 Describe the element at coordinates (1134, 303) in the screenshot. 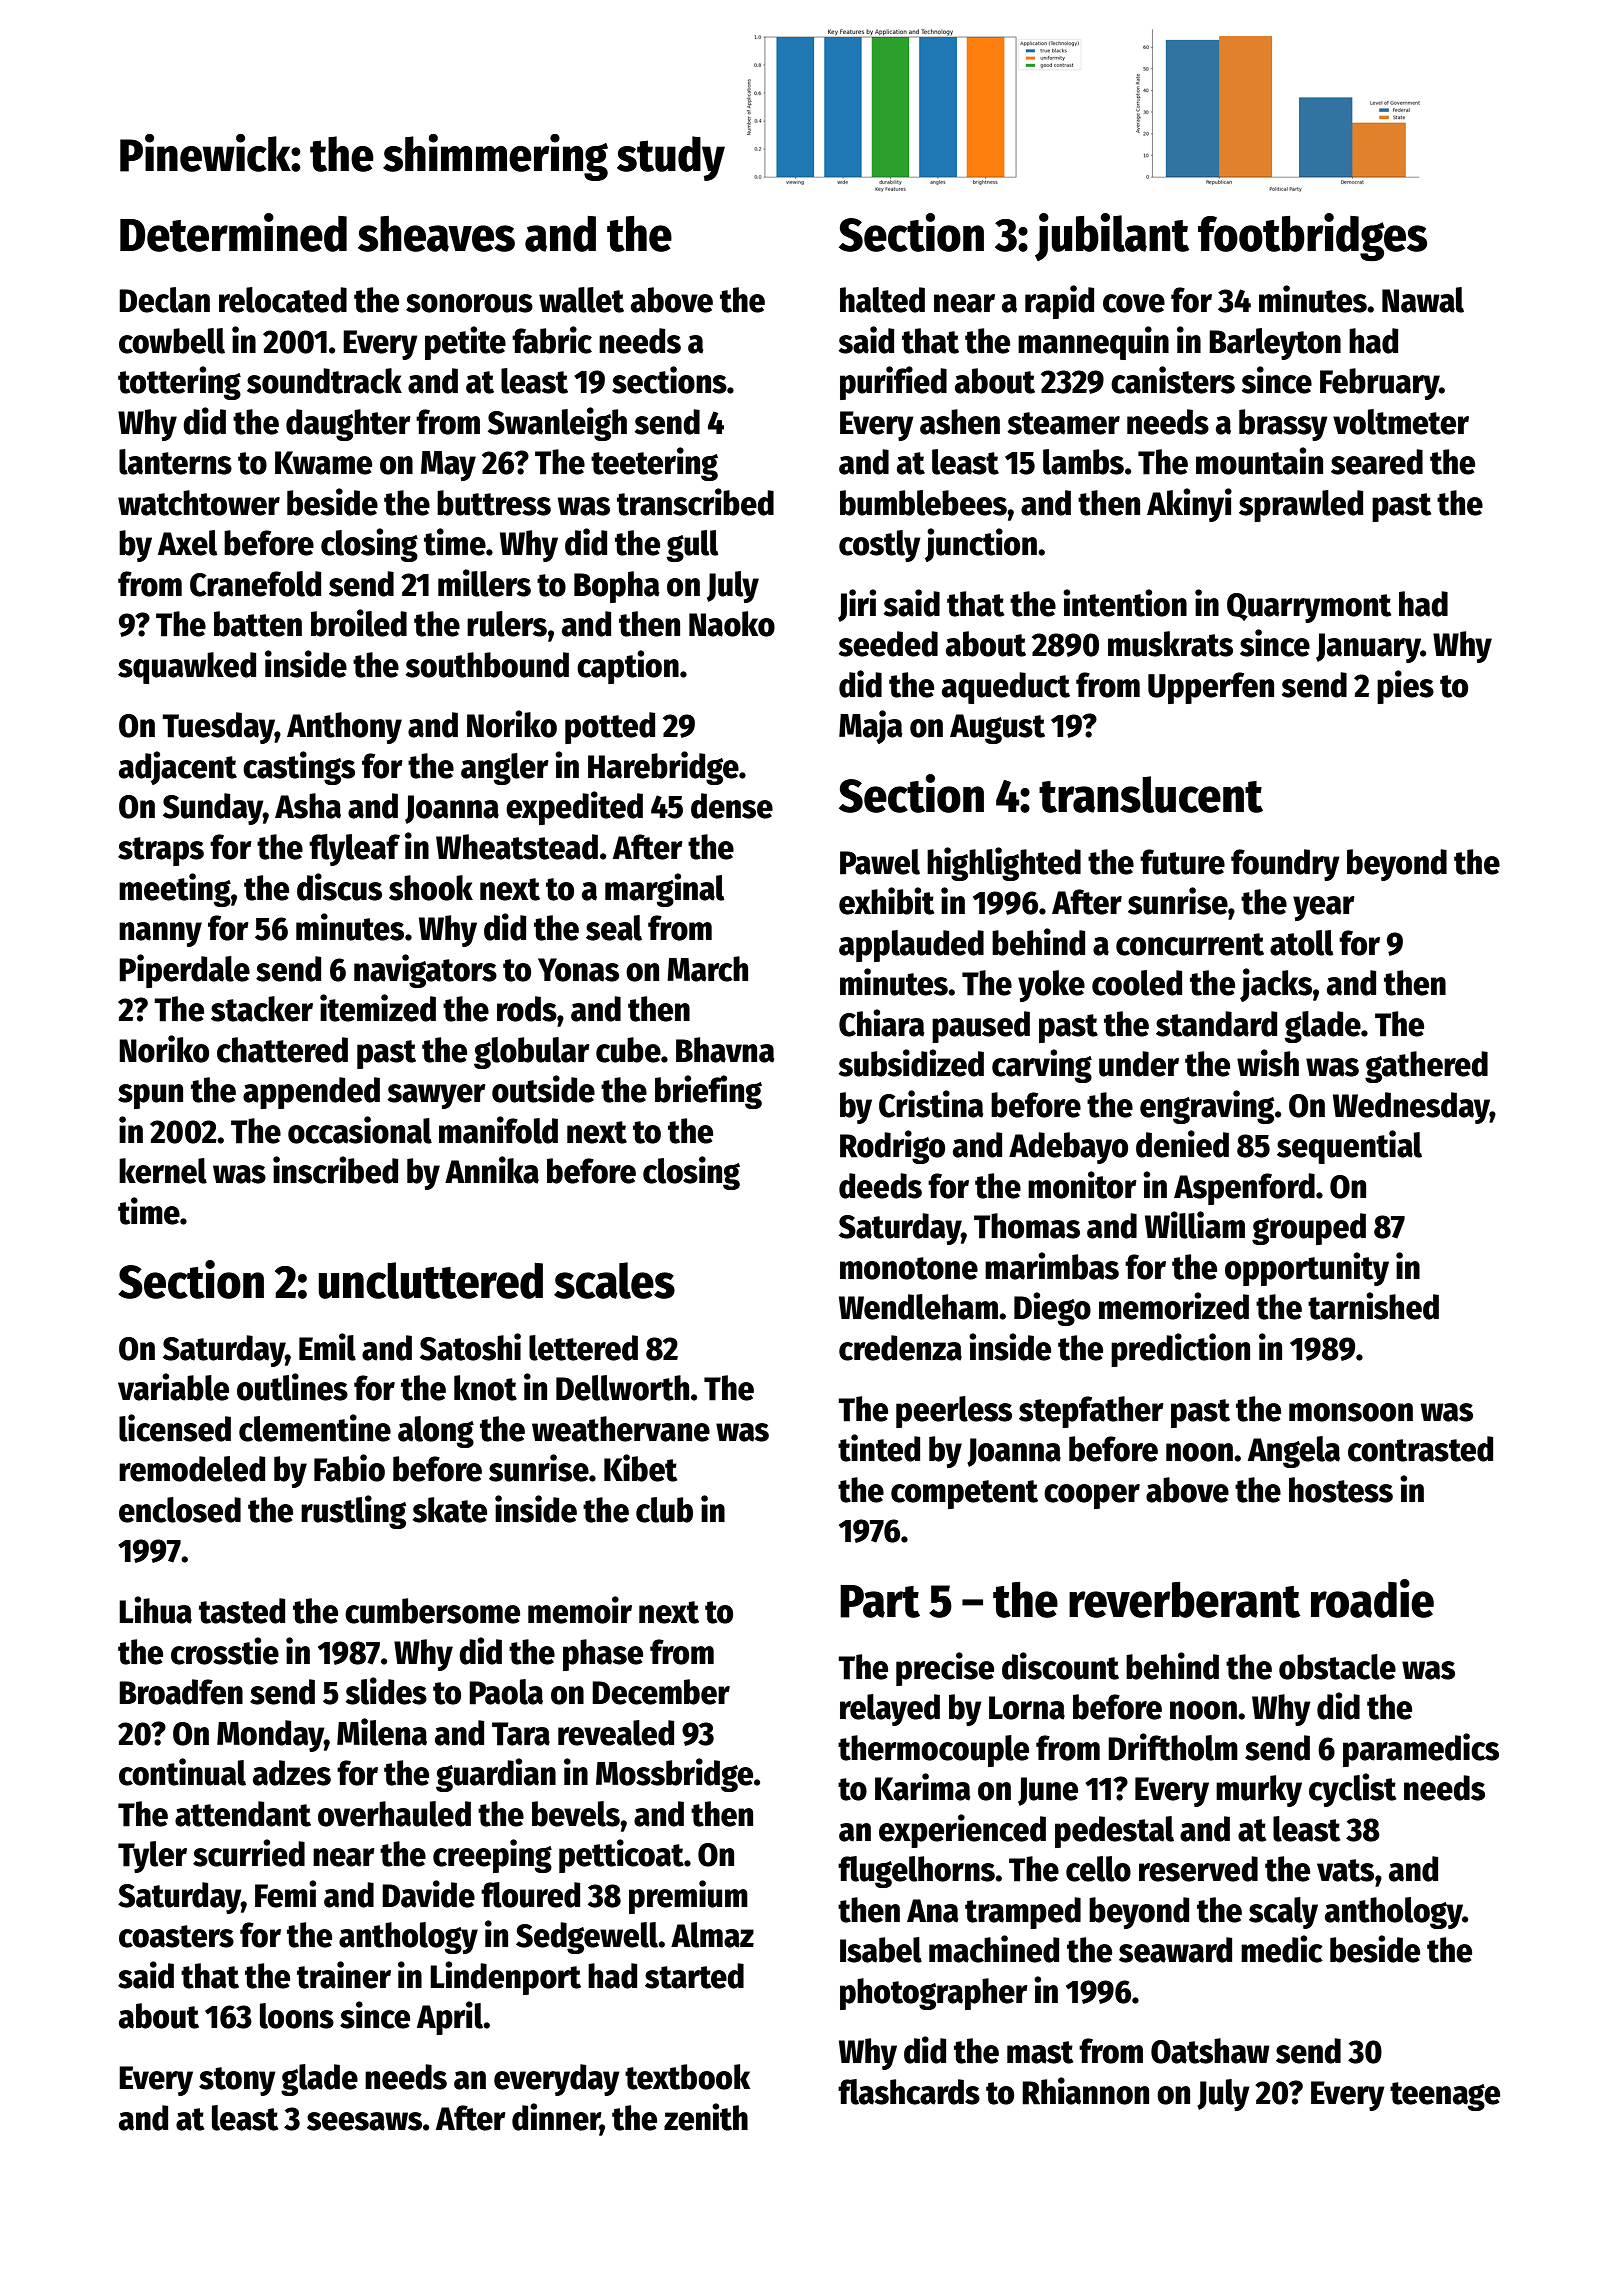

I see `cove` at that location.
